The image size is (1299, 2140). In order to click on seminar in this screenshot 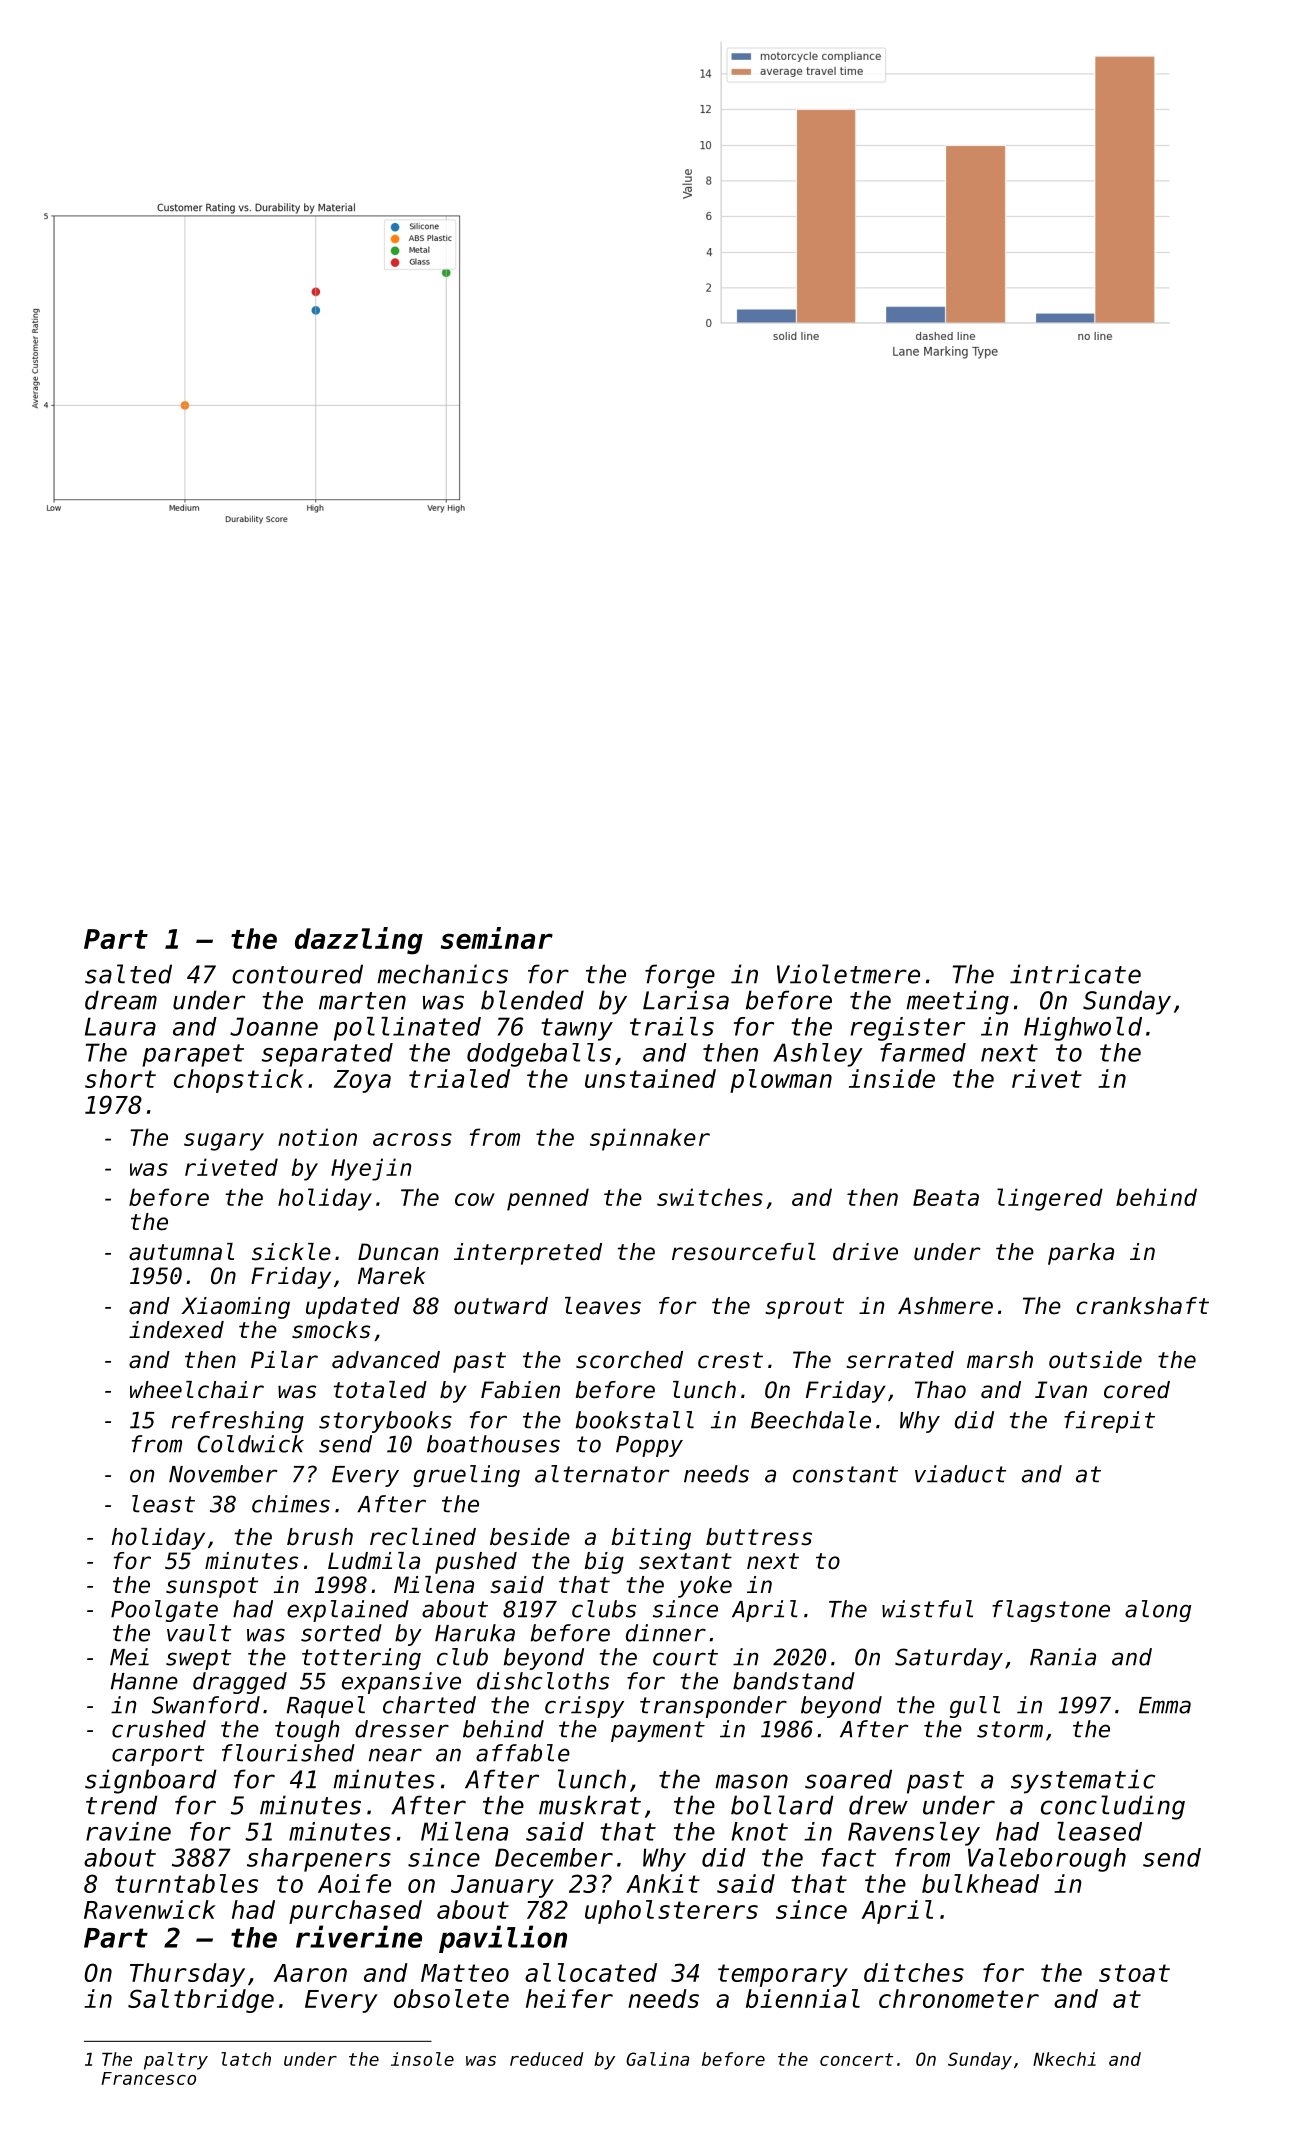, I will do `click(497, 938)`.
